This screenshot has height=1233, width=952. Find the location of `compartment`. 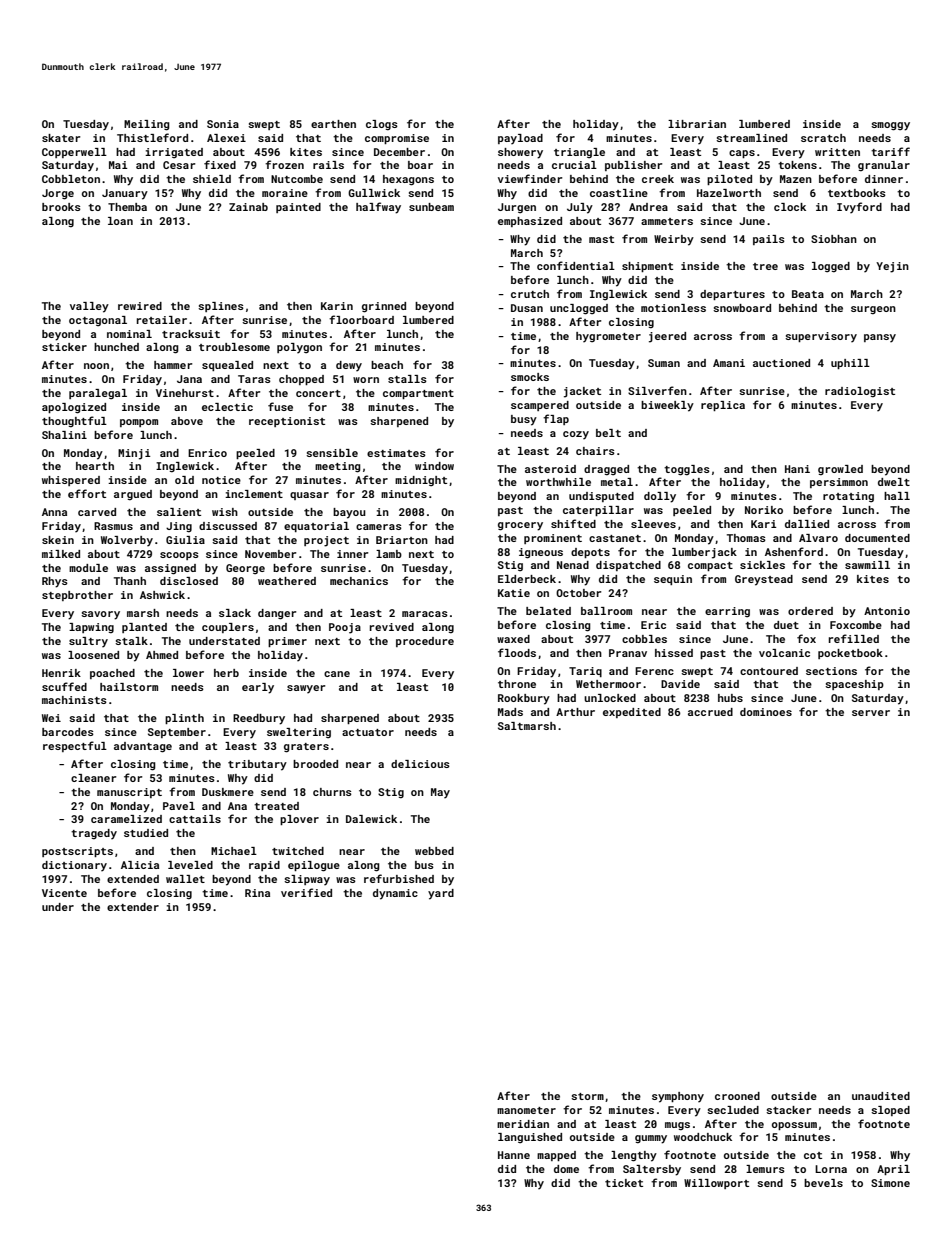

compartment is located at coordinates (418, 394).
